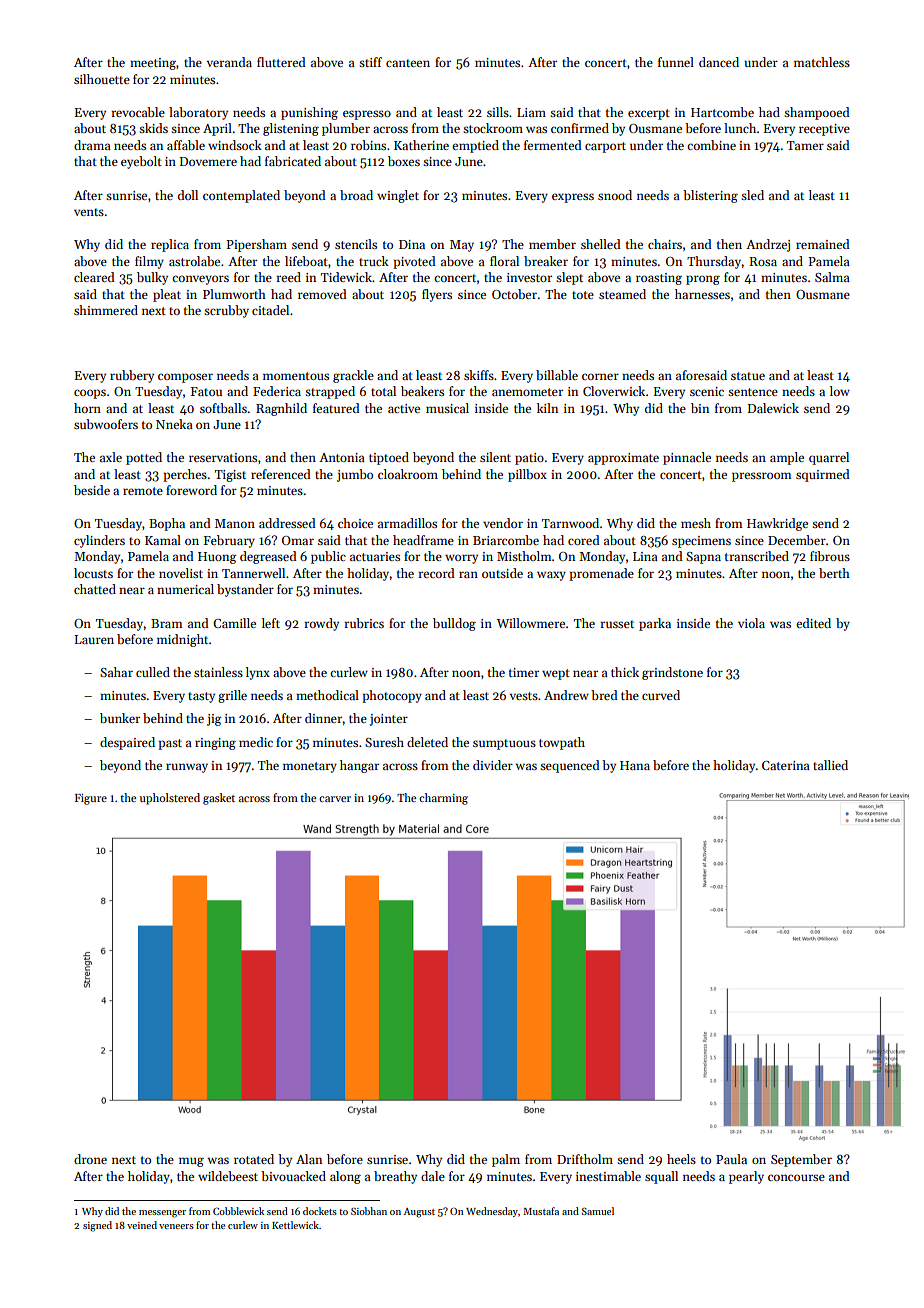 The height and width of the screenshot is (1308, 924). What do you see at coordinates (719, 62) in the screenshot?
I see `danced` at bounding box center [719, 62].
